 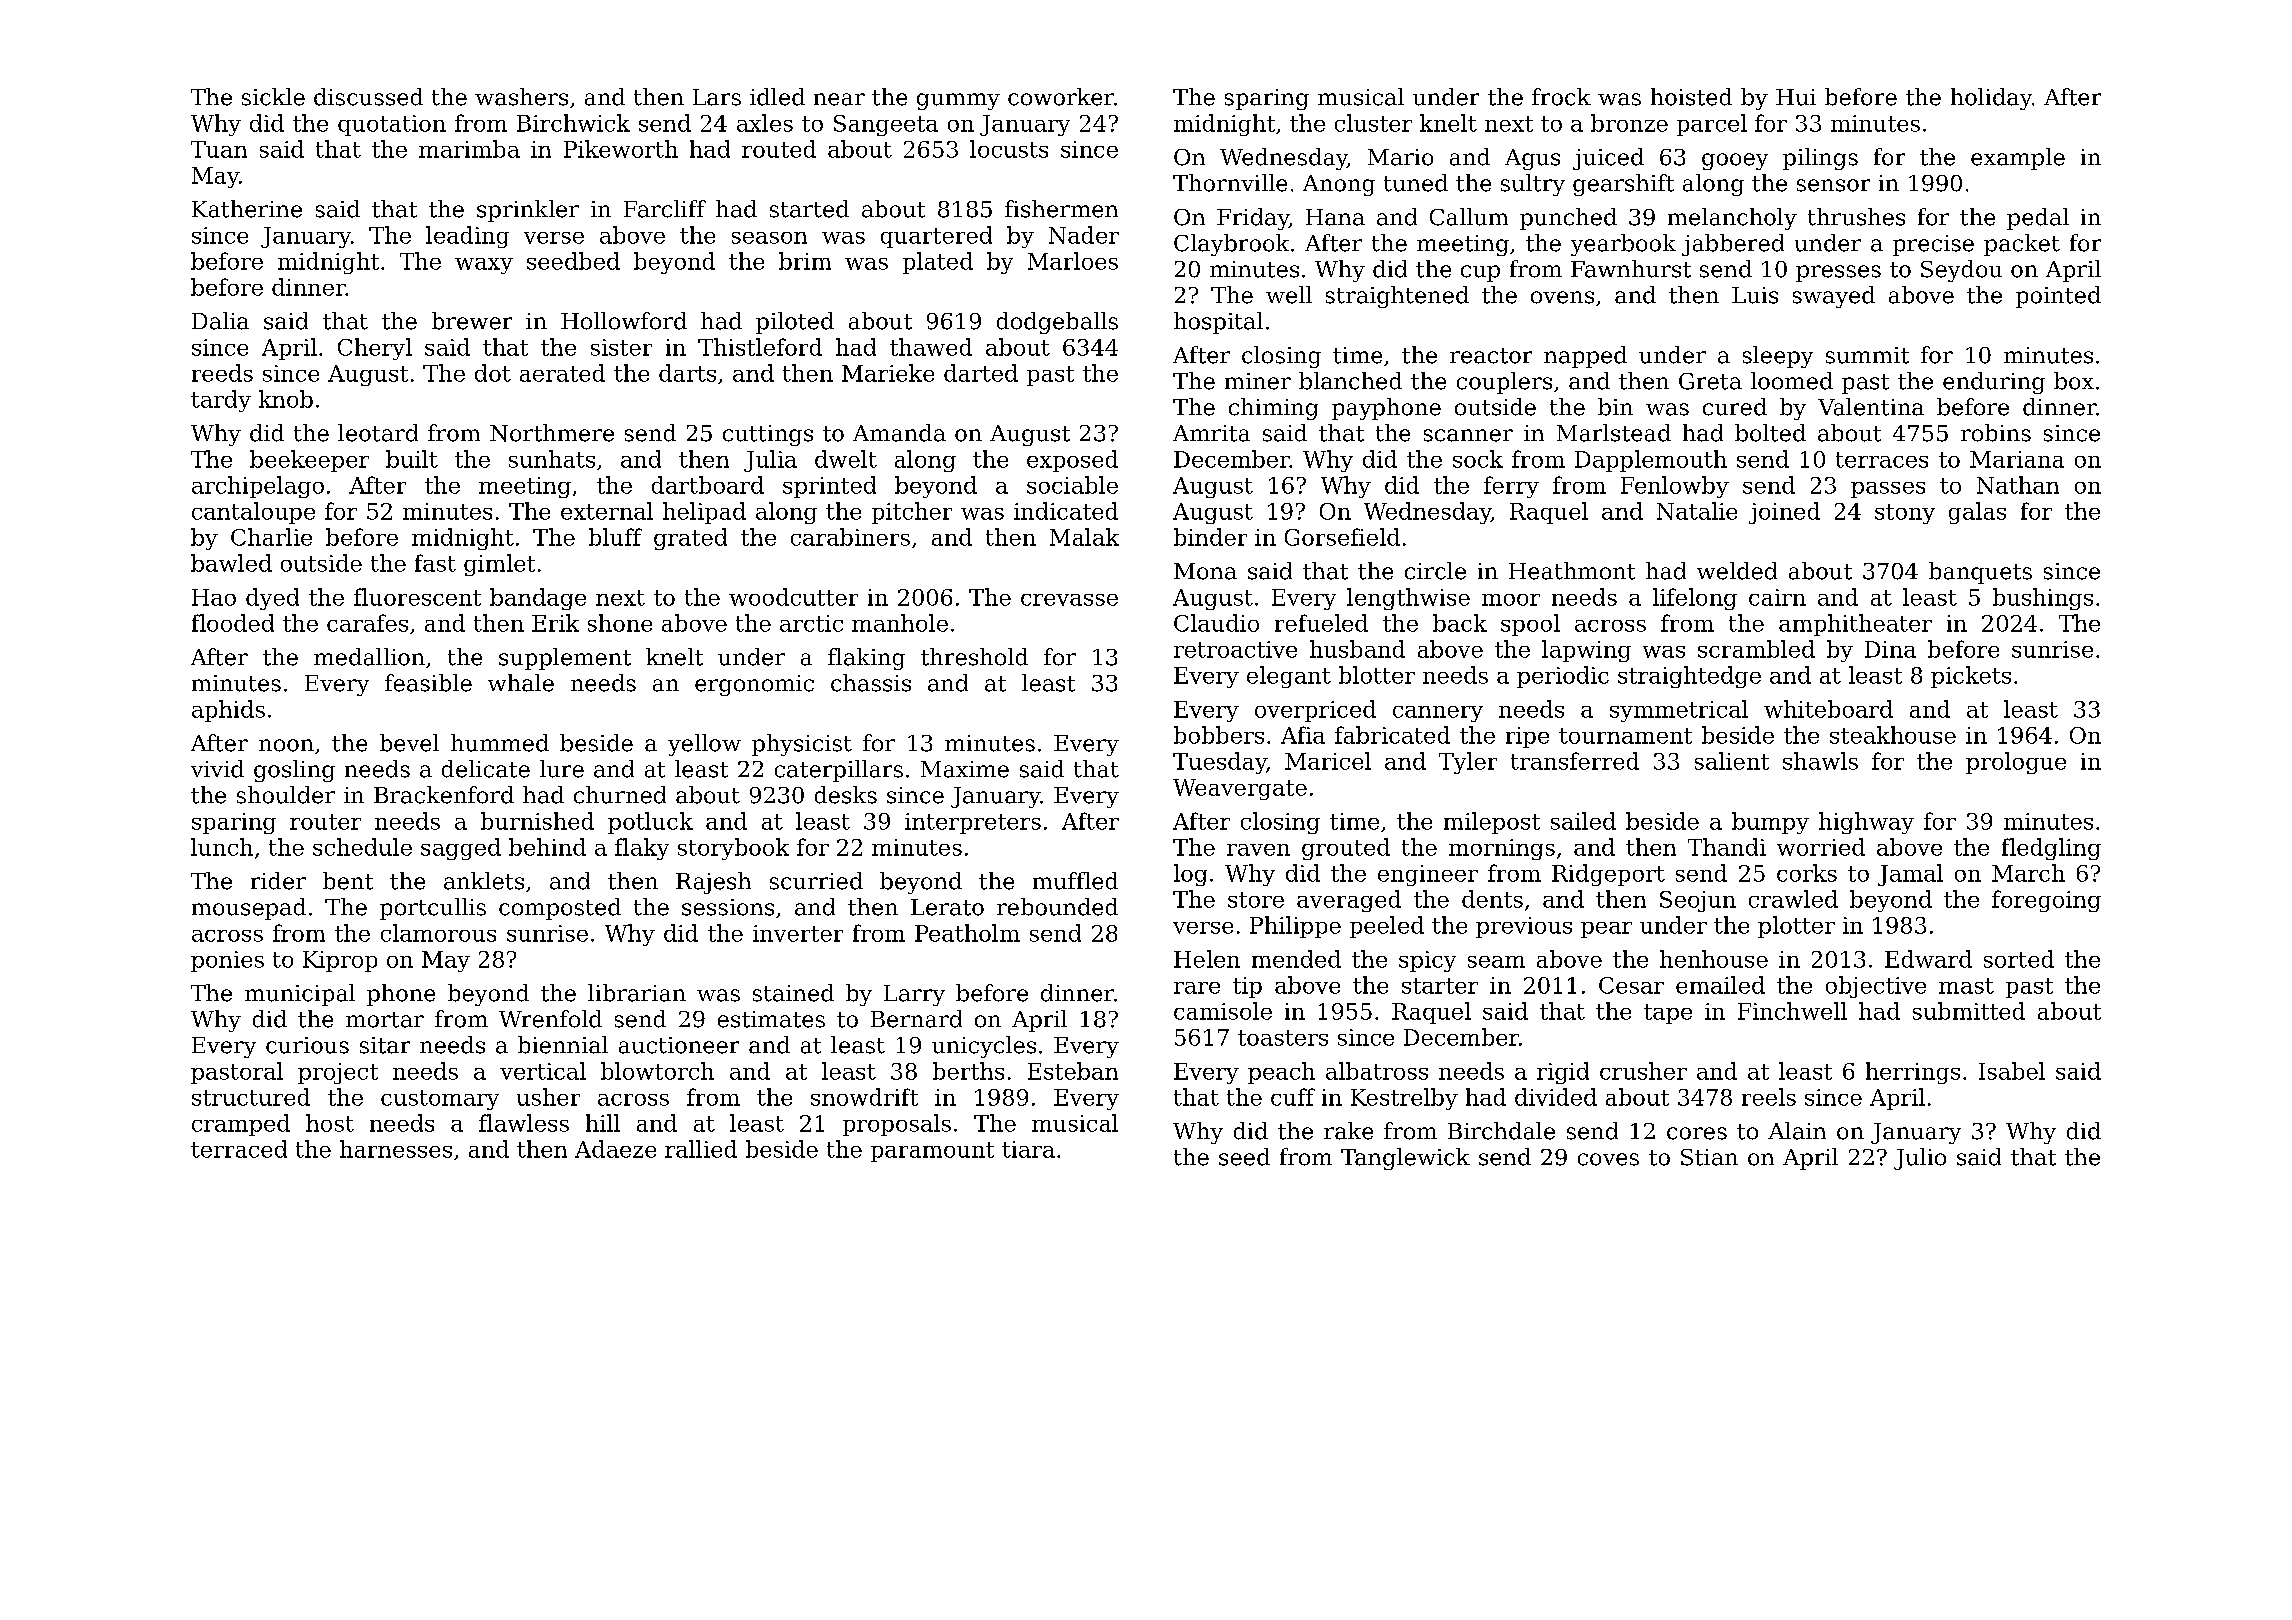 I want to click on muffled, so click(x=1075, y=881).
